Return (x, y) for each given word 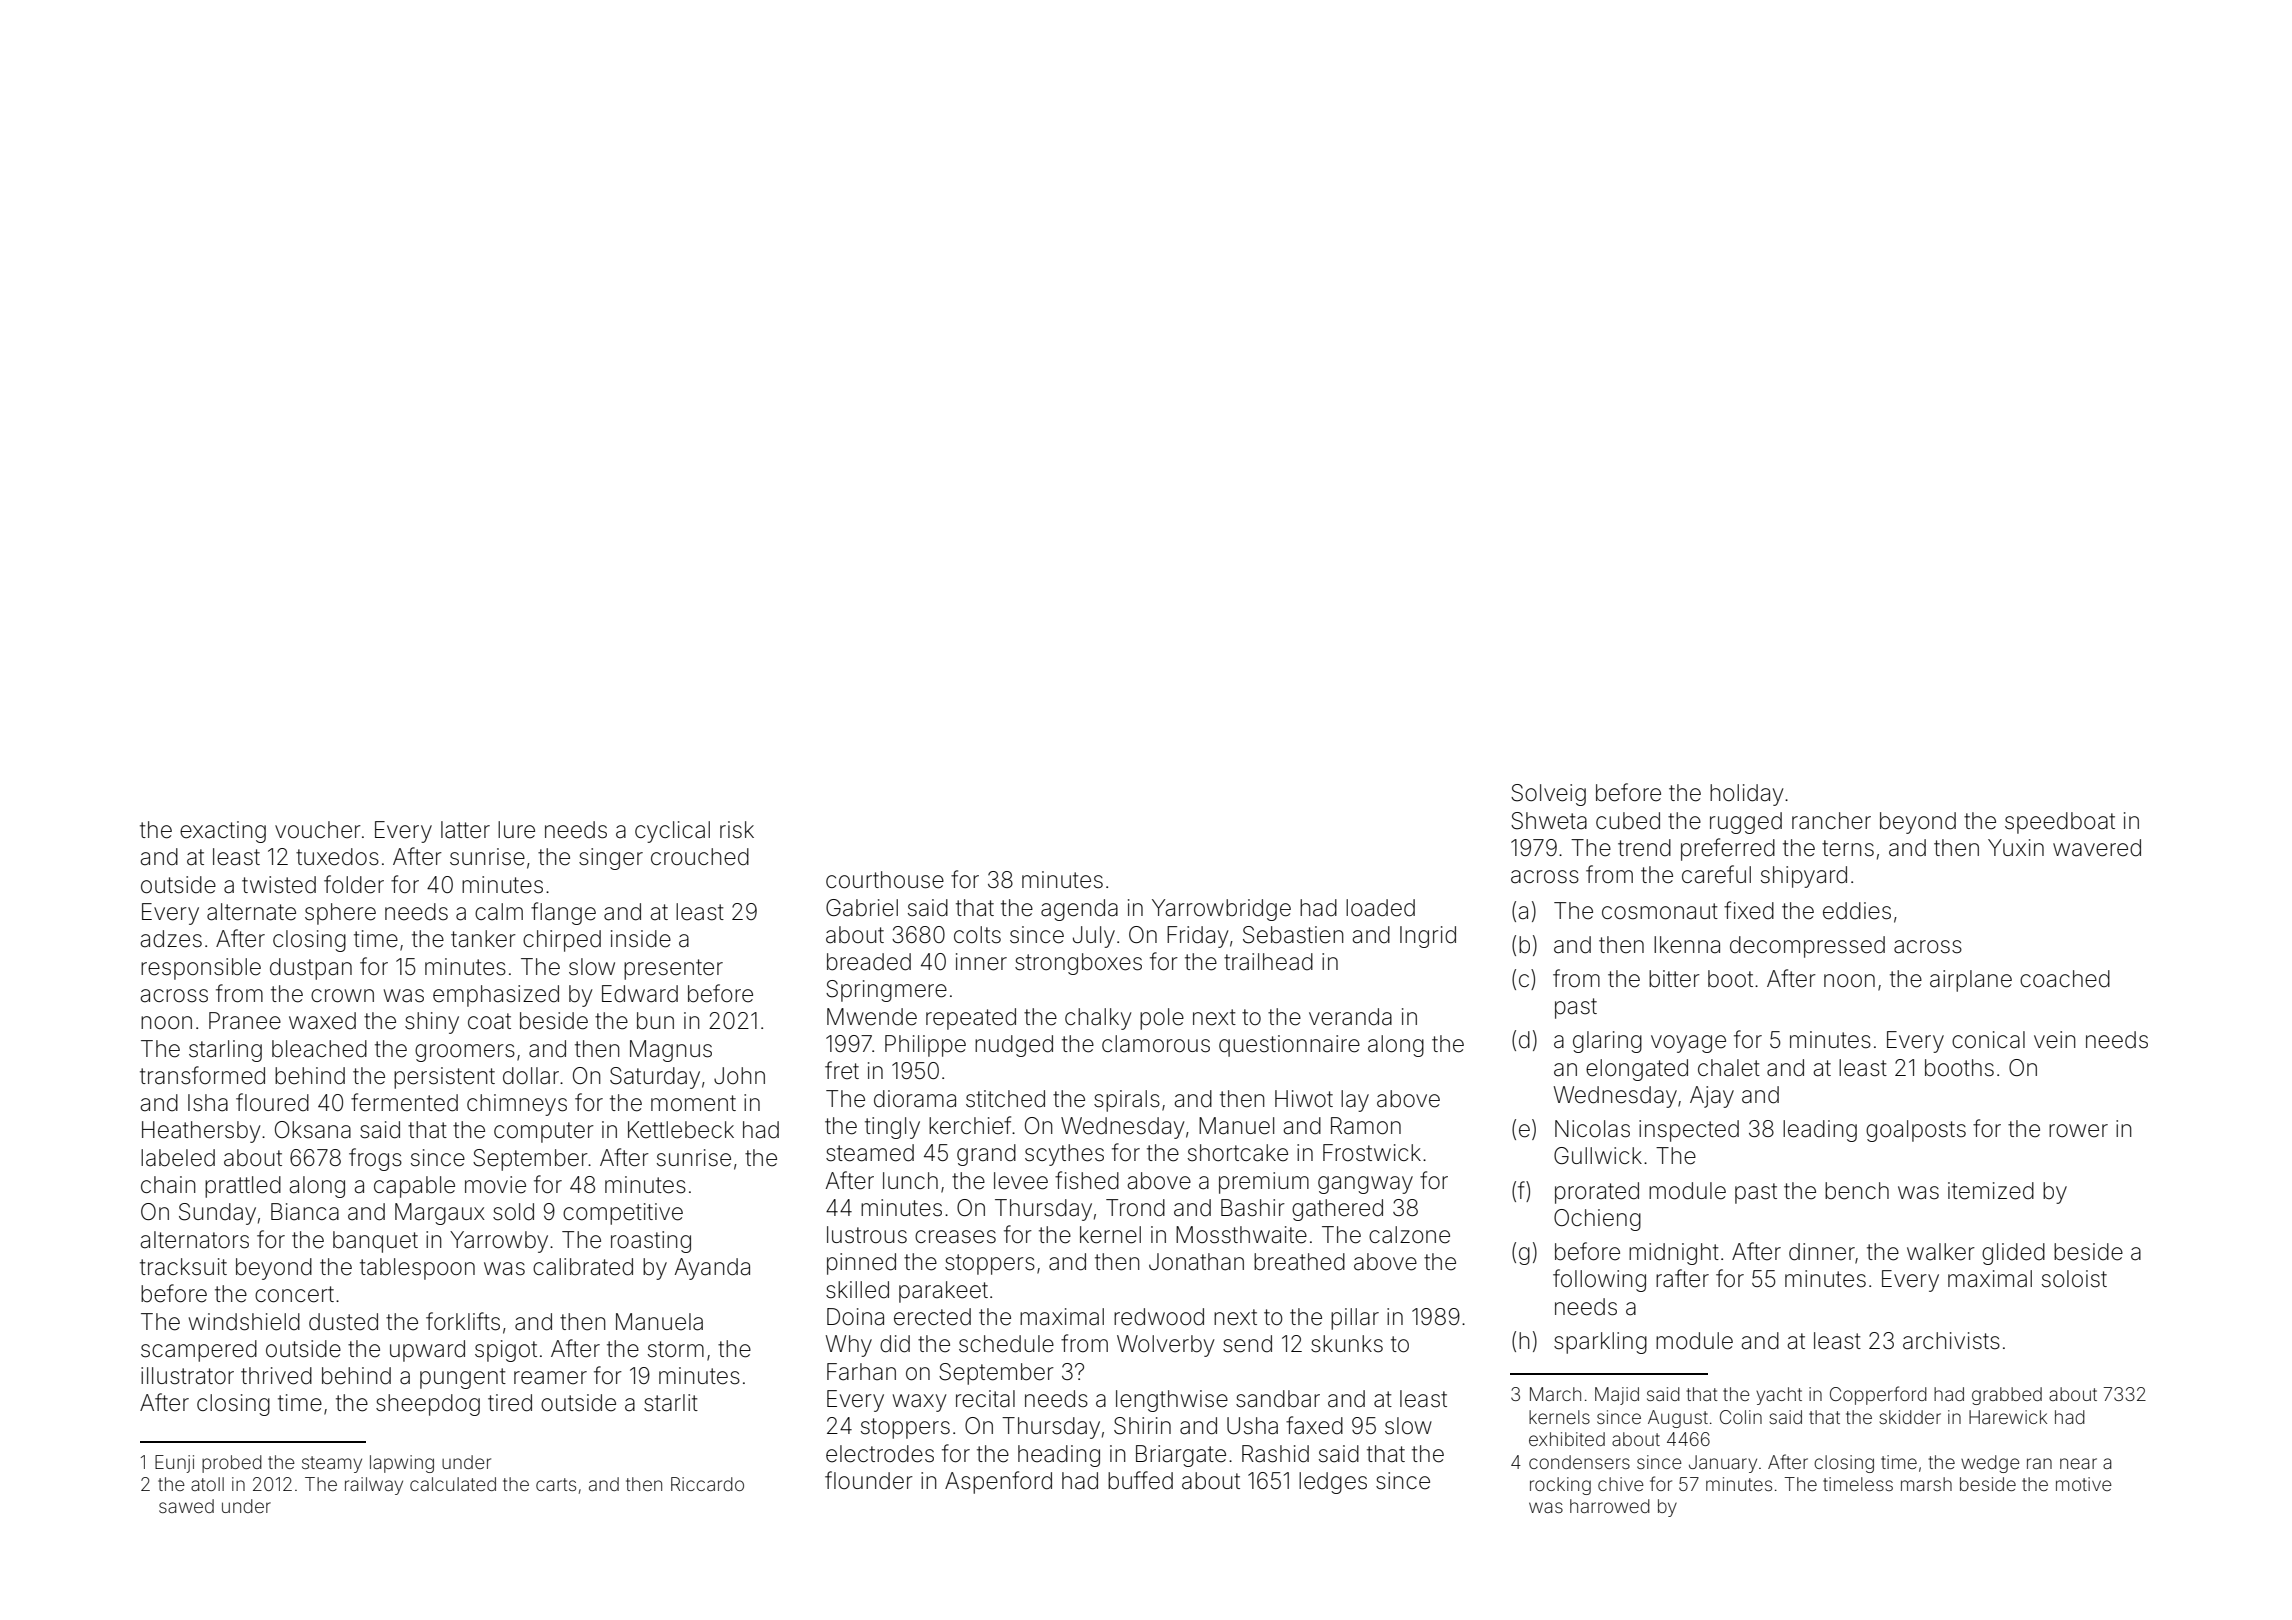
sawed (186, 1506)
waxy (919, 1403)
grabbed (2007, 1396)
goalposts (1916, 1131)
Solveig (1548, 795)
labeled (178, 1158)
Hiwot (1304, 1099)
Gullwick (1598, 1155)
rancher (1831, 821)
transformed (202, 1075)
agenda (1079, 910)
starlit (671, 1403)
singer (611, 859)
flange (563, 913)
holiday (1746, 795)
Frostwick (1372, 1153)
